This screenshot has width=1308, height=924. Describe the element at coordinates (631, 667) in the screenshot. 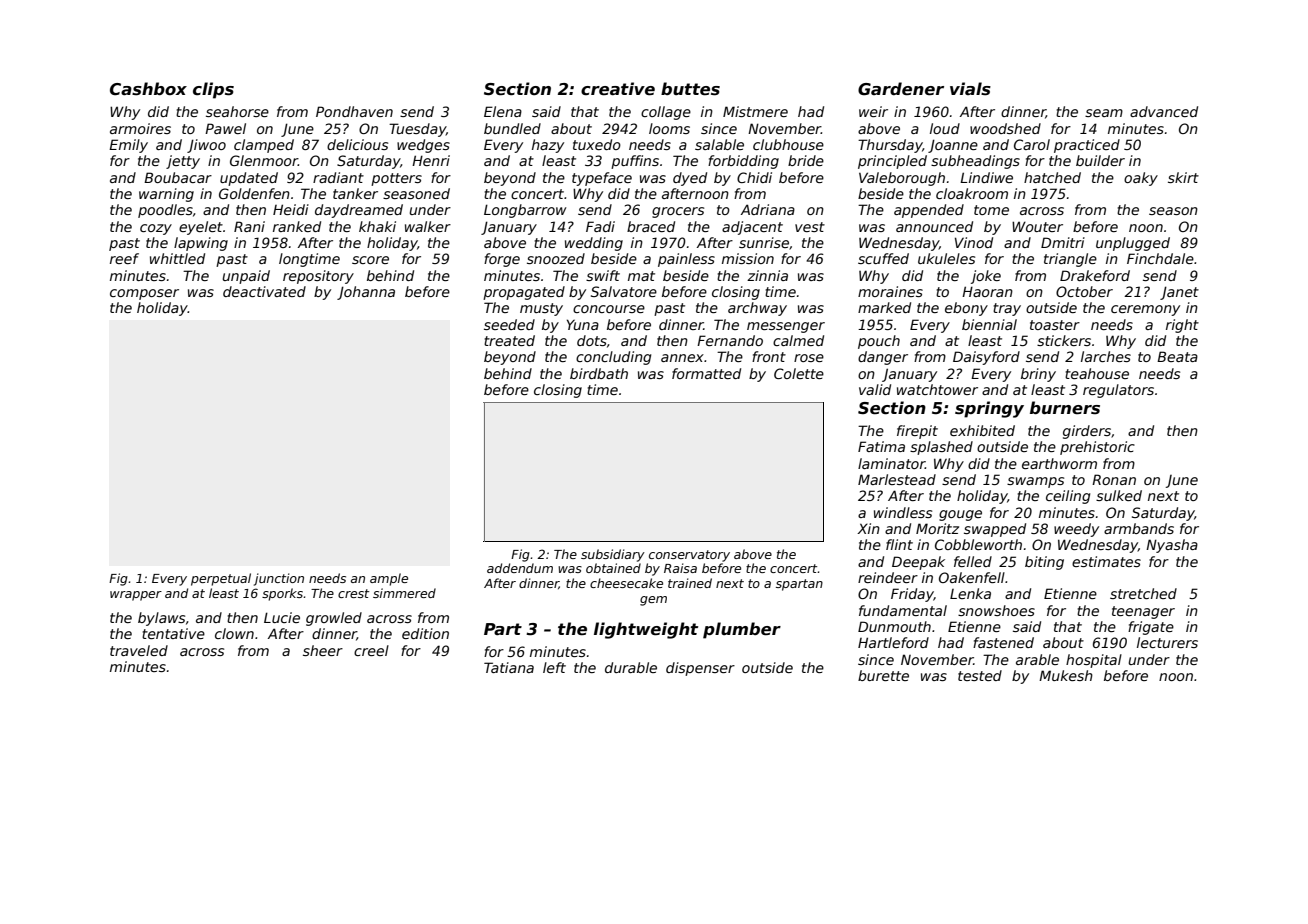

I see `durable` at that location.
